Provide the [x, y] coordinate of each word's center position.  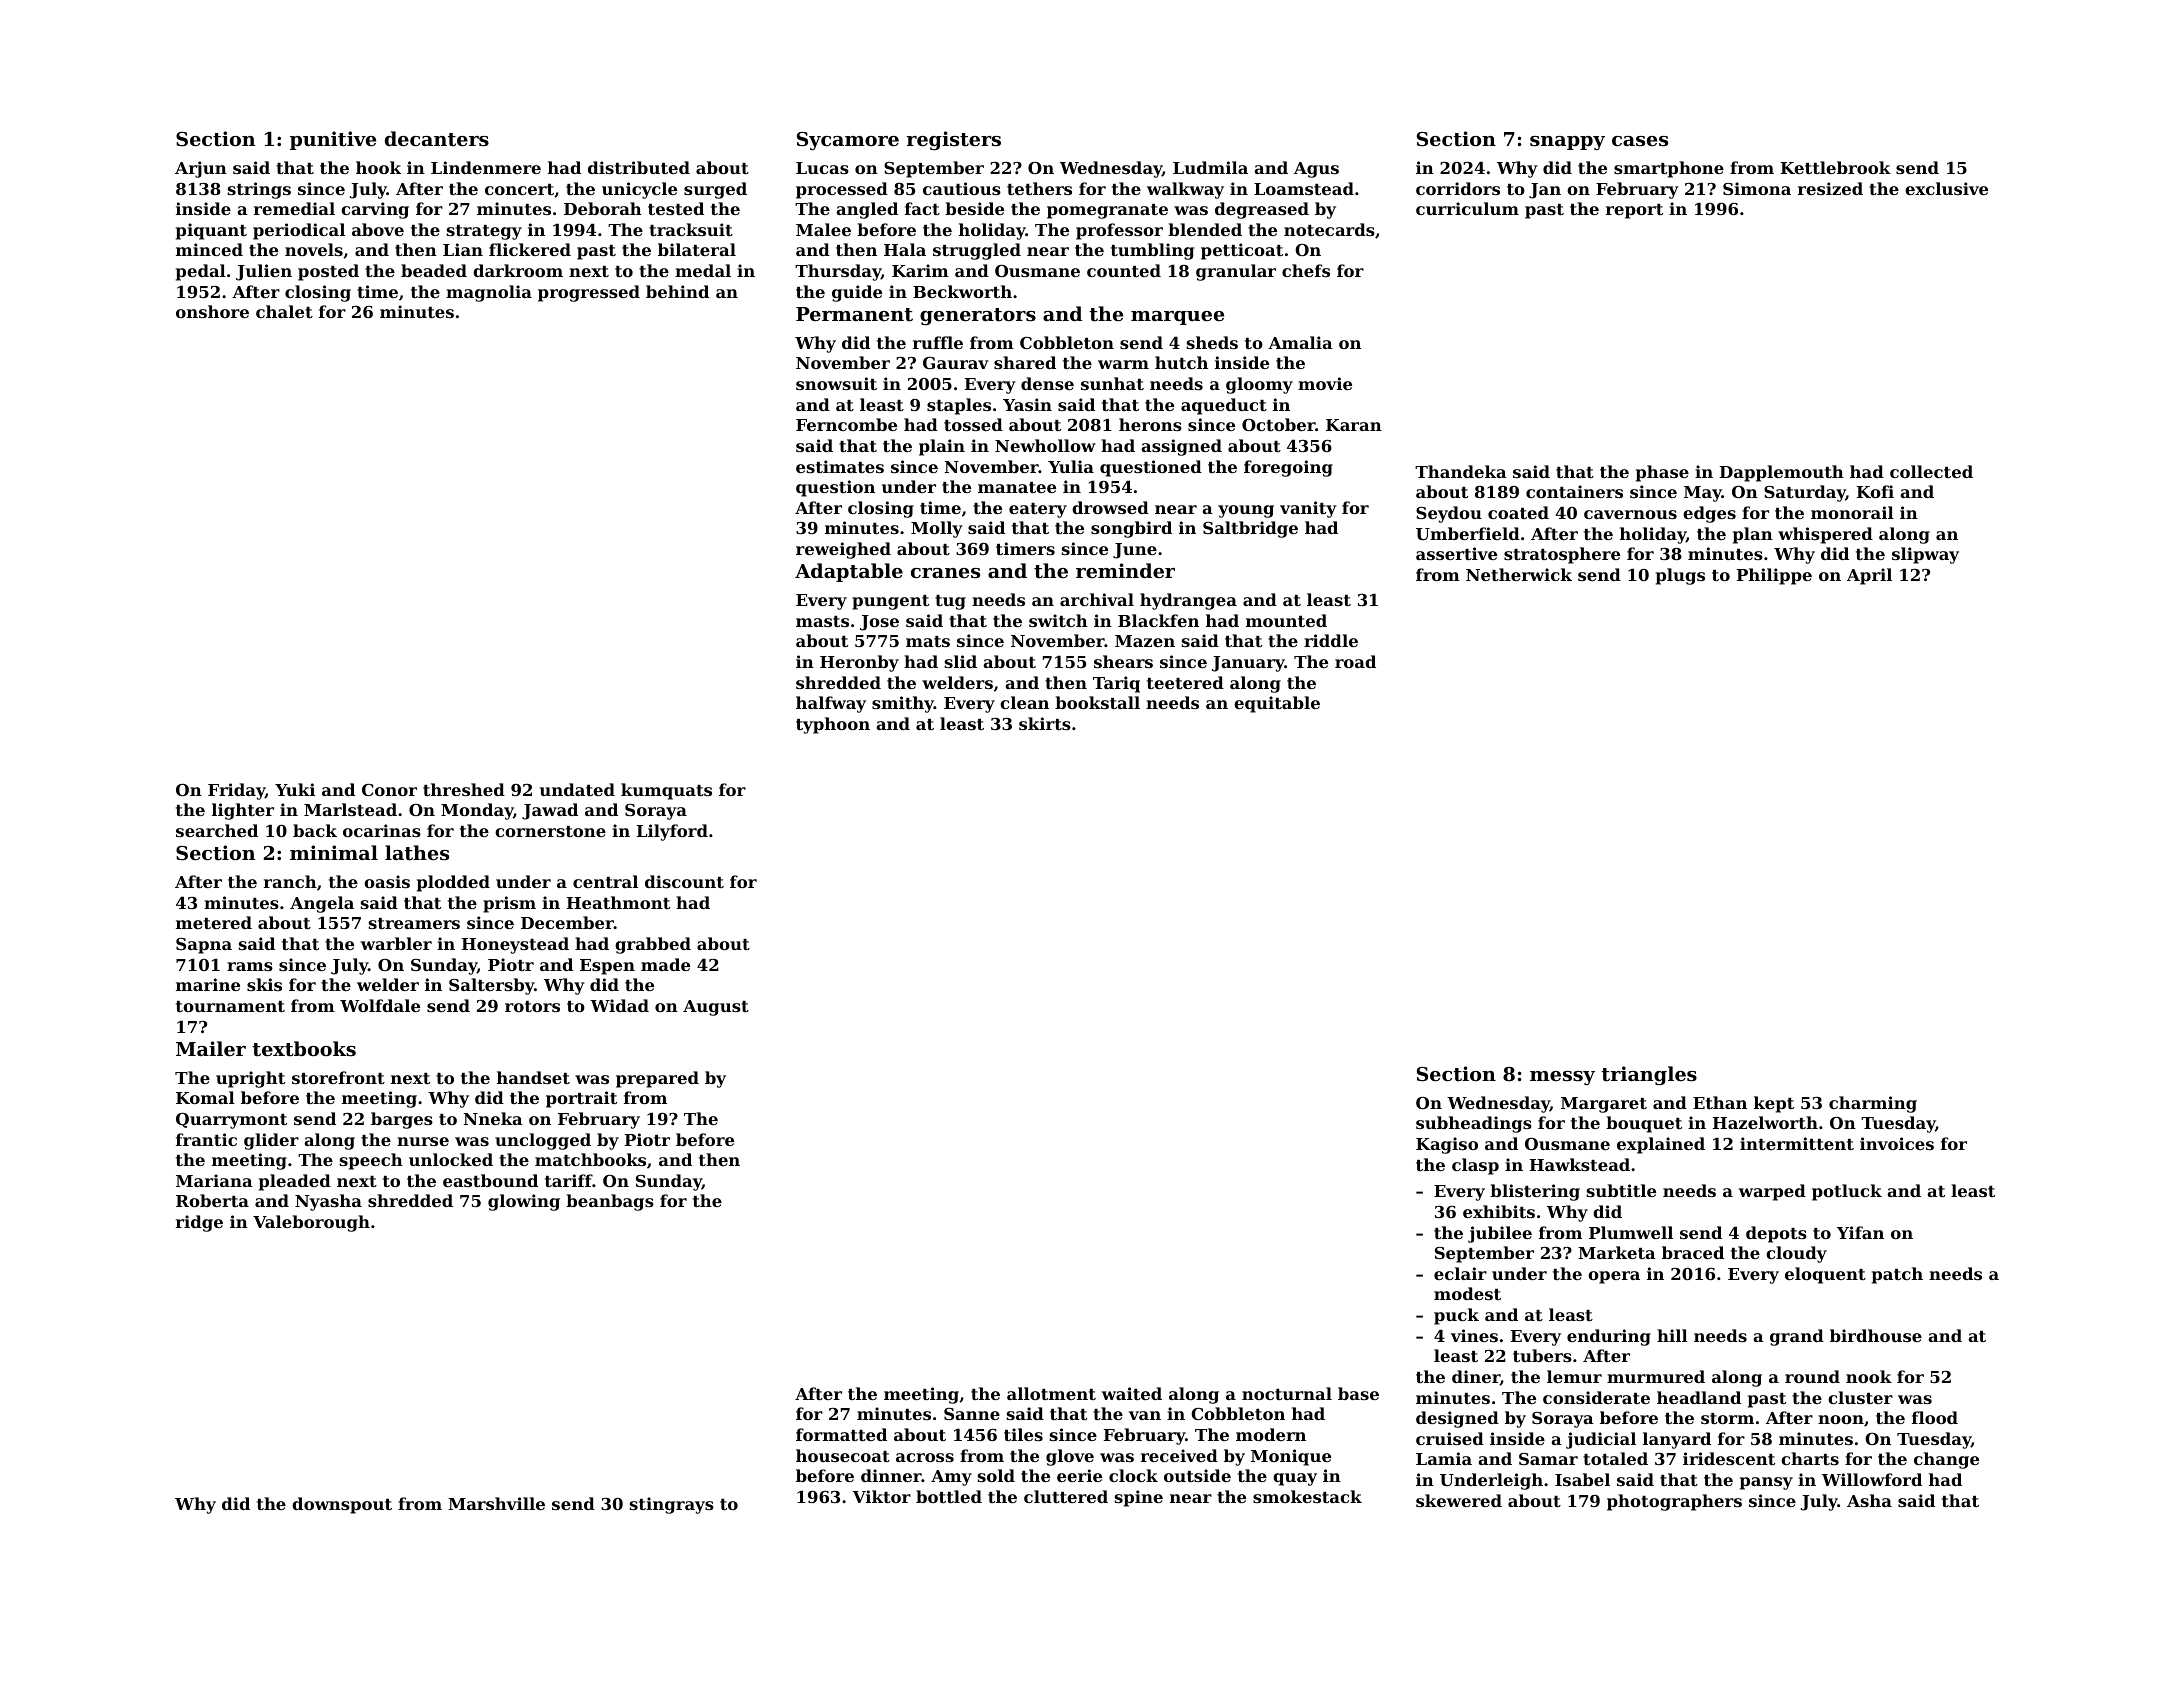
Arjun [201, 169]
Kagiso [1447, 1145]
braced [1693, 1252]
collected [1931, 471]
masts [822, 621]
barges [402, 1120]
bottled [949, 1496]
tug [950, 602]
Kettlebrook [1836, 167]
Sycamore [848, 141]
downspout [342, 1505]
